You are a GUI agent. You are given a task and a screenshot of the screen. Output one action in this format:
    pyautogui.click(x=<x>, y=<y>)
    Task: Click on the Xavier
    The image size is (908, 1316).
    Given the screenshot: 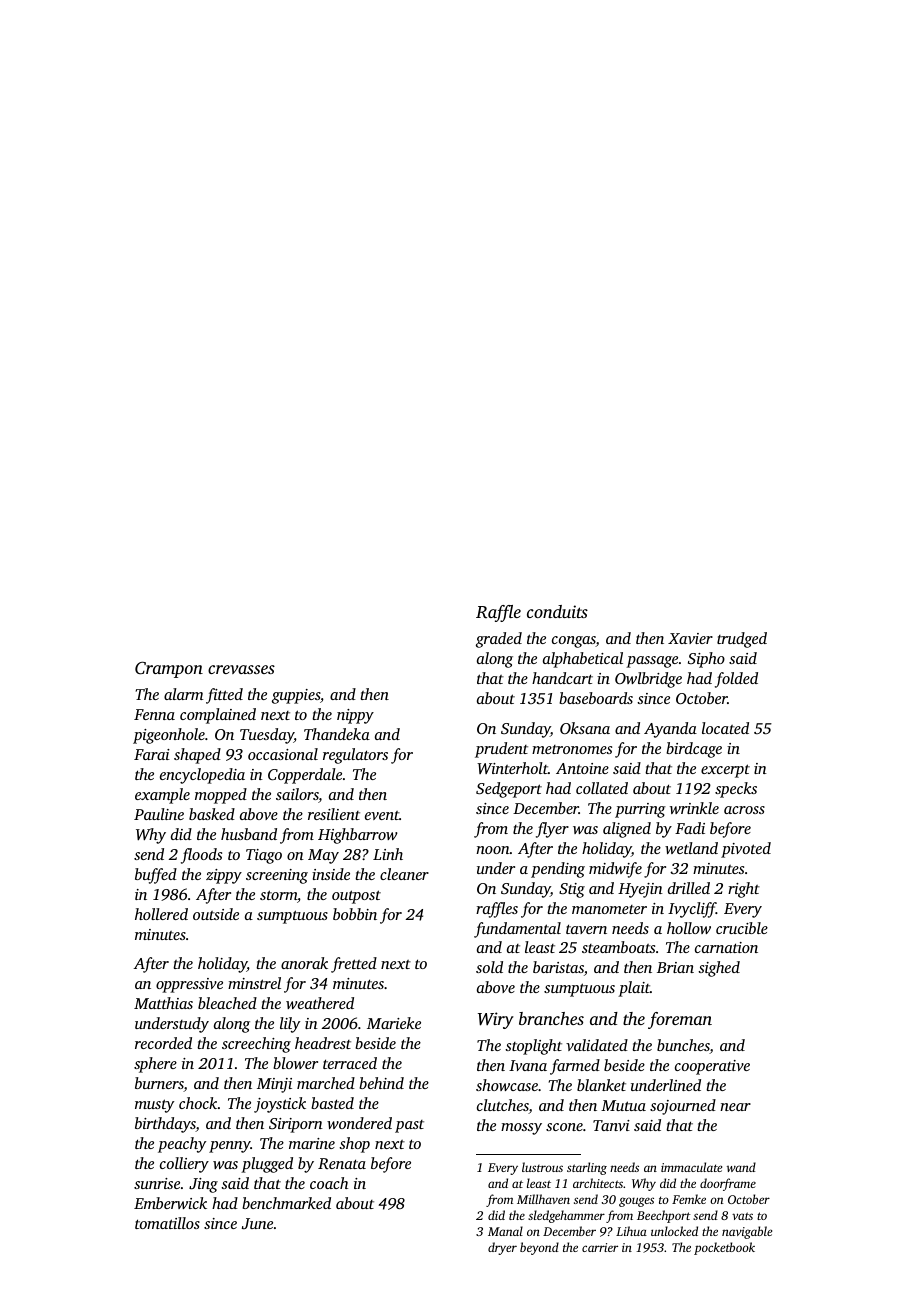 What is the action you would take?
    pyautogui.click(x=690, y=638)
